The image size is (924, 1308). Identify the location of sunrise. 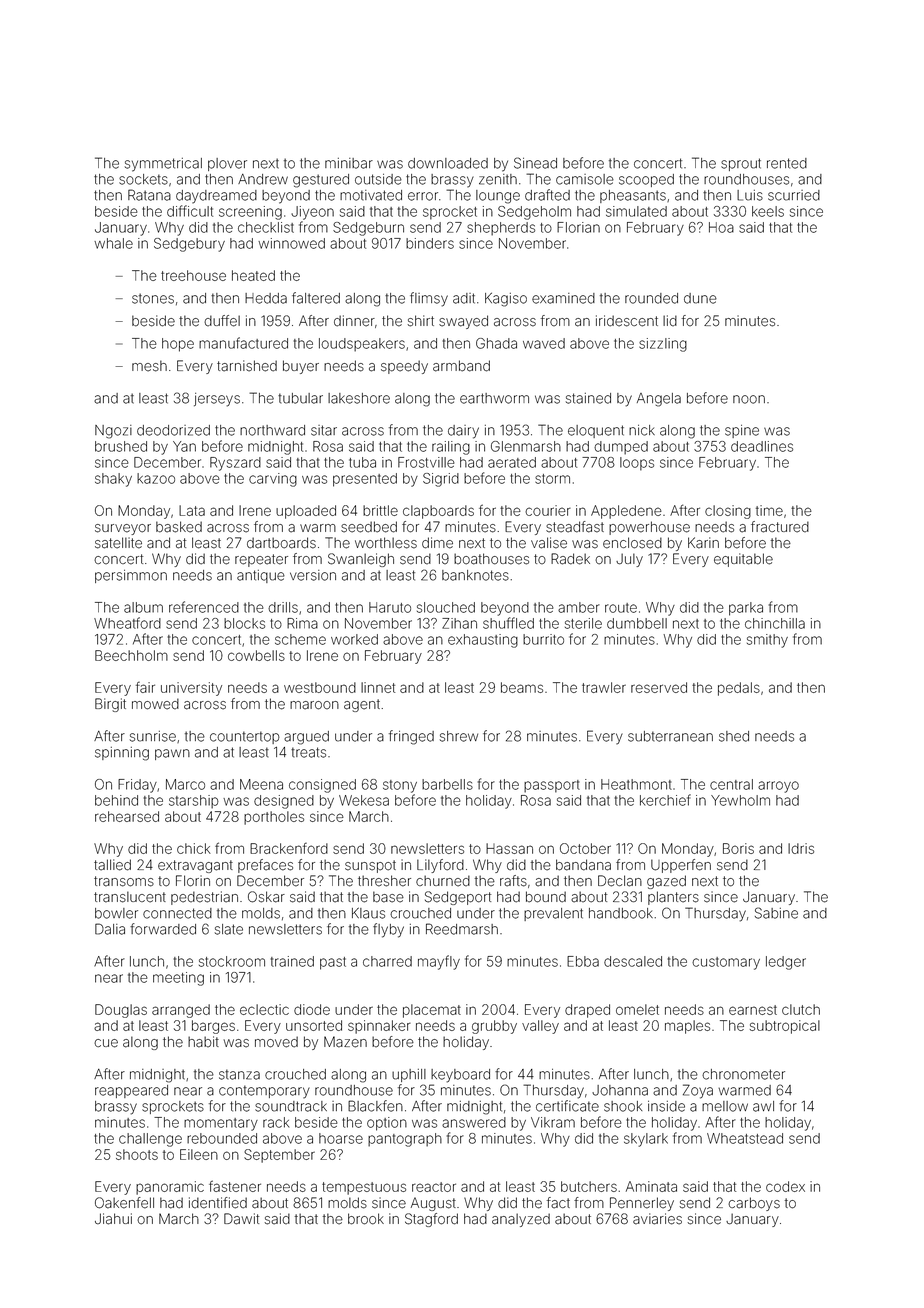
(153, 736).
